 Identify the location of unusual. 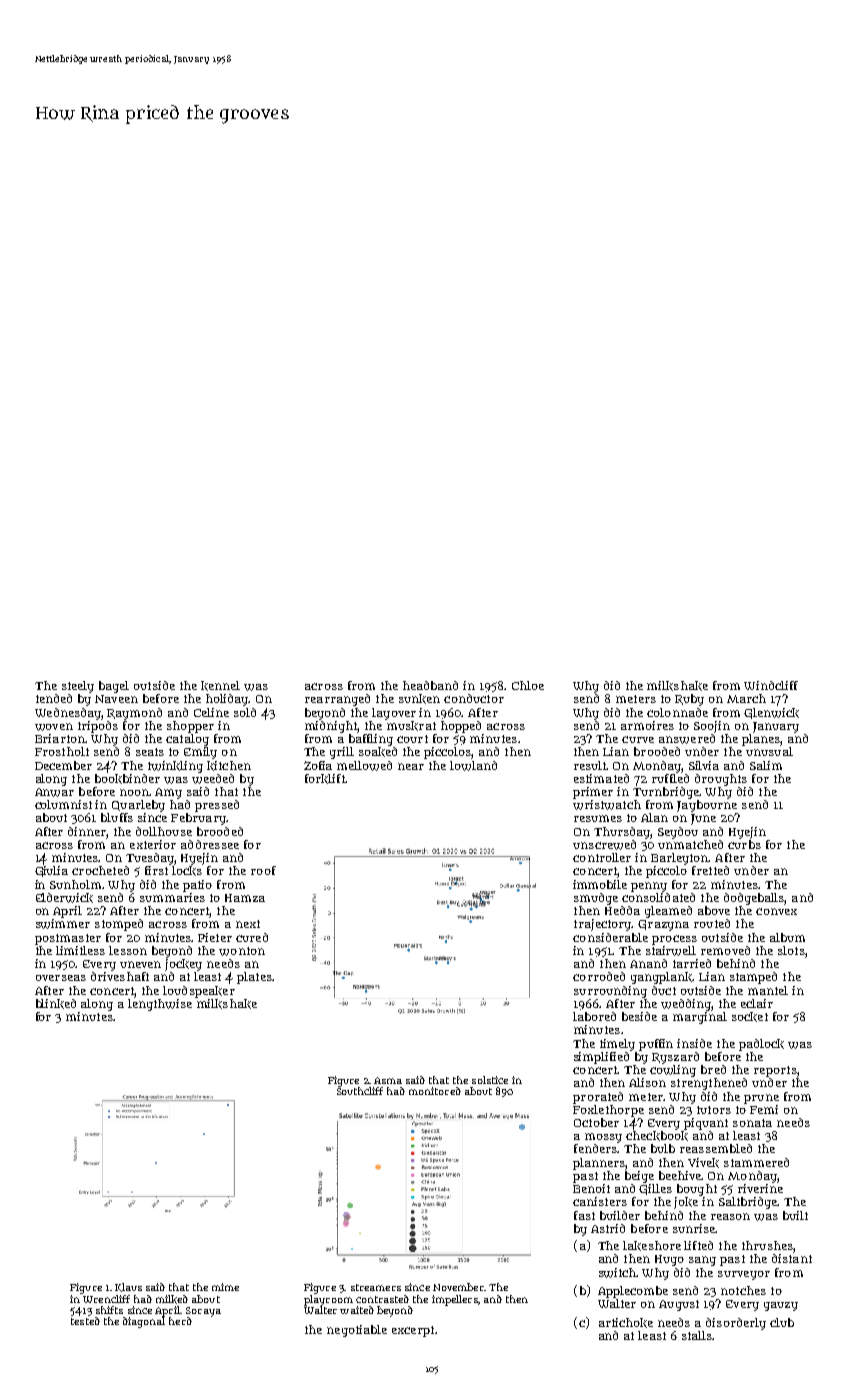
(769, 751).
